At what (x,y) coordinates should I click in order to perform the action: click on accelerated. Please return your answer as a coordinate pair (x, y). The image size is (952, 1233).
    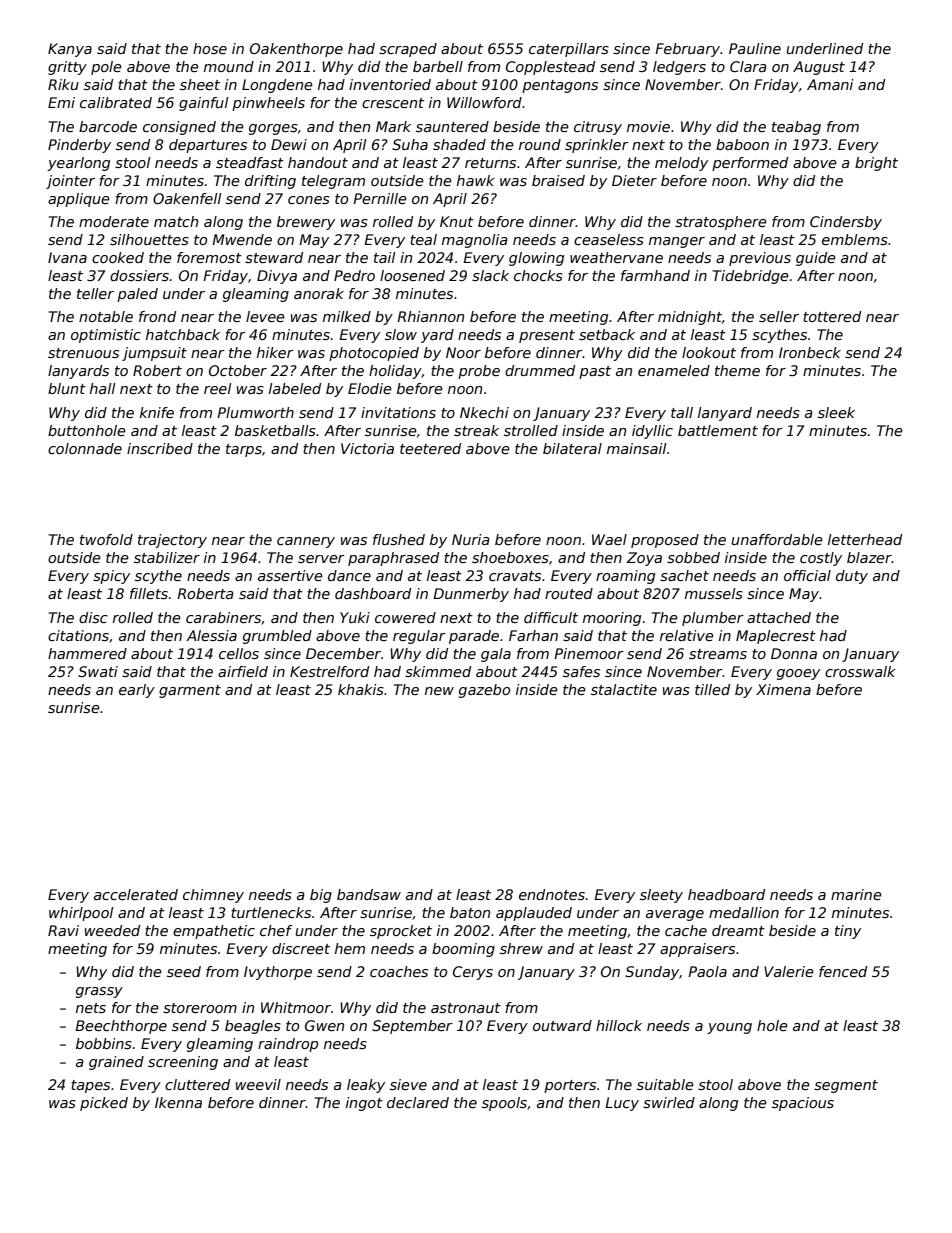
    Looking at the image, I should click on (136, 894).
